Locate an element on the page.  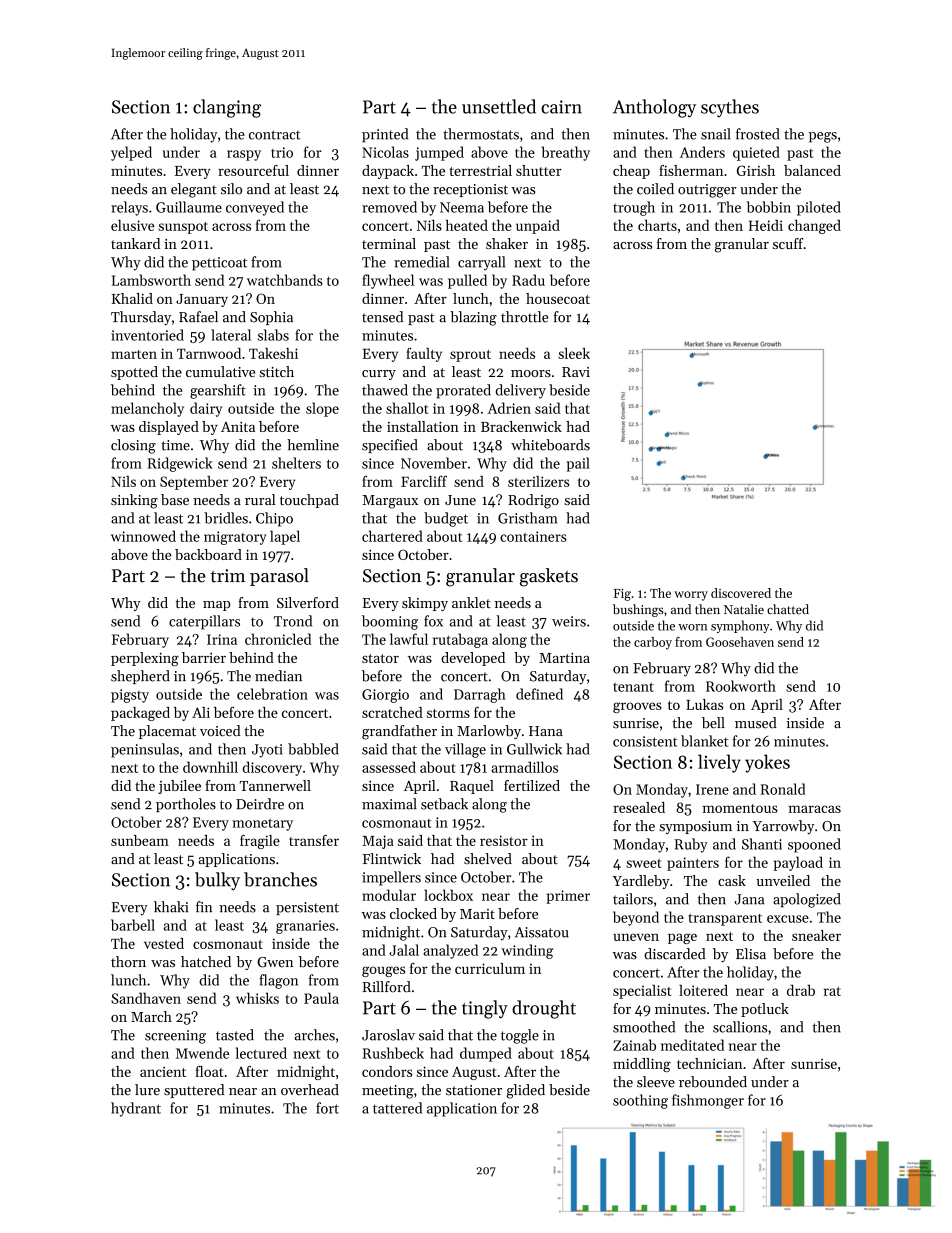
terrestrial is located at coordinates (480, 170).
